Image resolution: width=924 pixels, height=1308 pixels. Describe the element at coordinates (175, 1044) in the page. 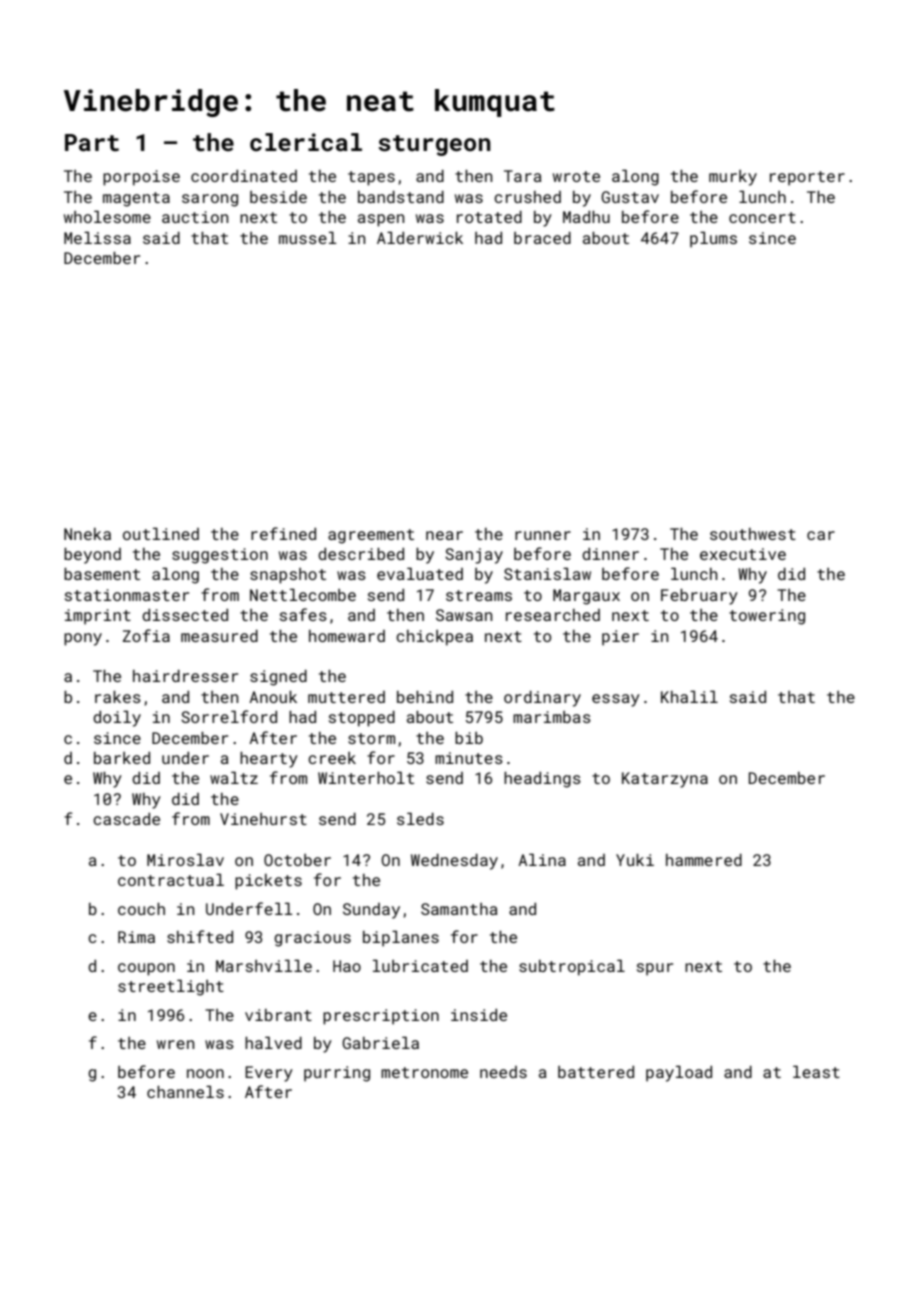

I see `wren` at that location.
